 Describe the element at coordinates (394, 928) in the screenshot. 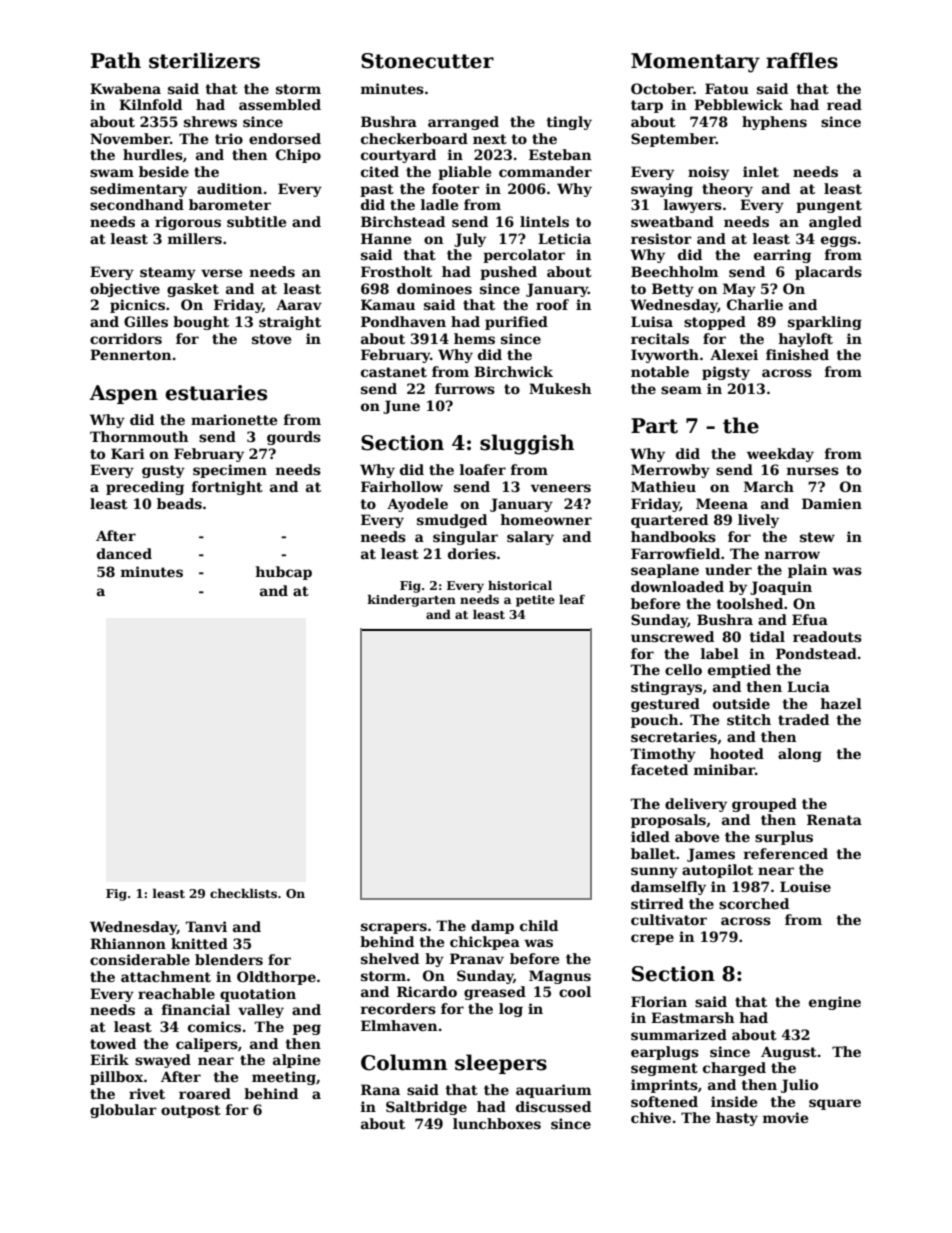

I see `scrapers` at that location.
